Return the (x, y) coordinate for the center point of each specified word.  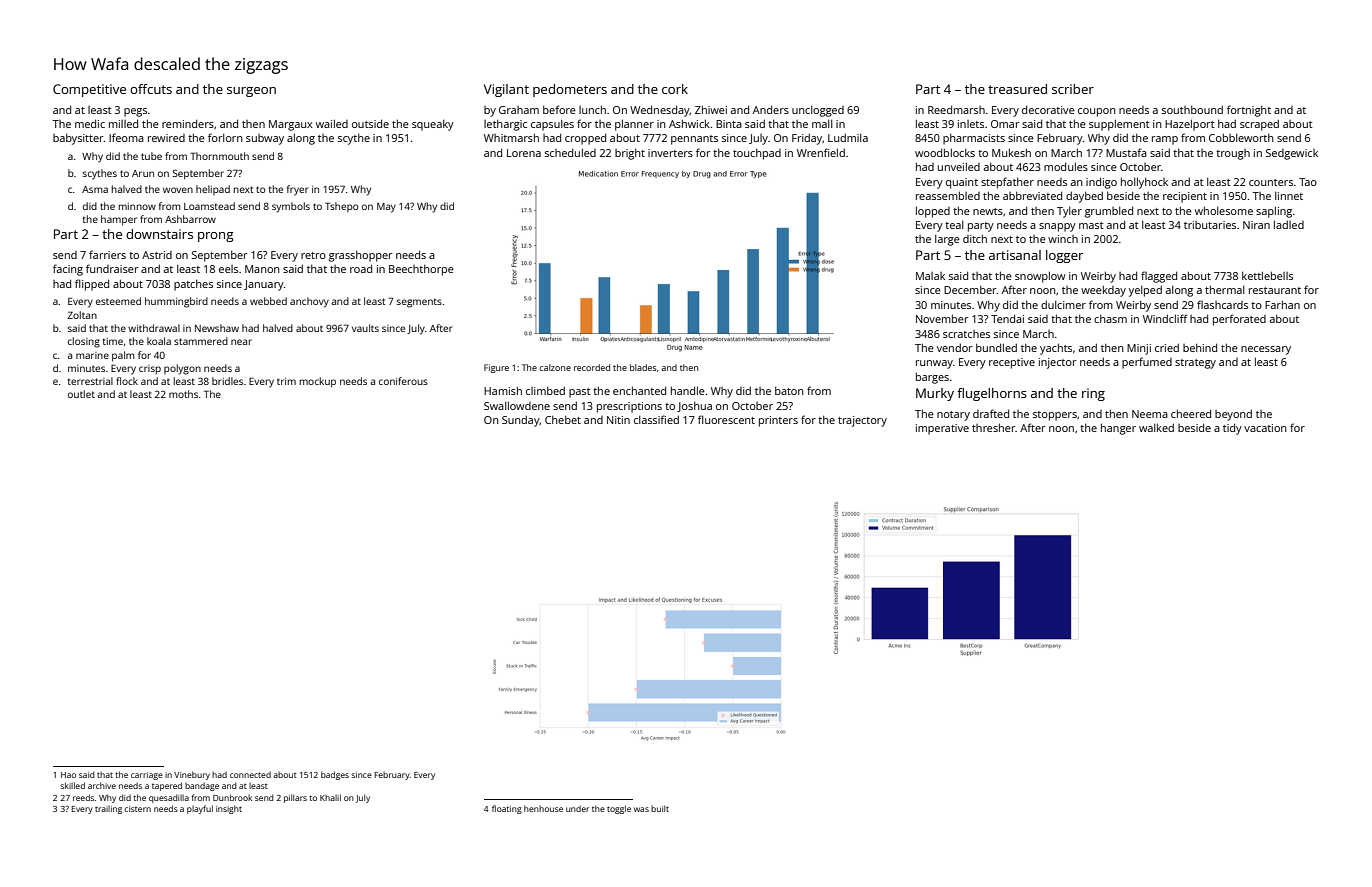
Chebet (563, 419)
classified (656, 419)
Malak (930, 276)
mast (1091, 225)
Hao (68, 775)
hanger (1118, 429)
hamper (119, 220)
